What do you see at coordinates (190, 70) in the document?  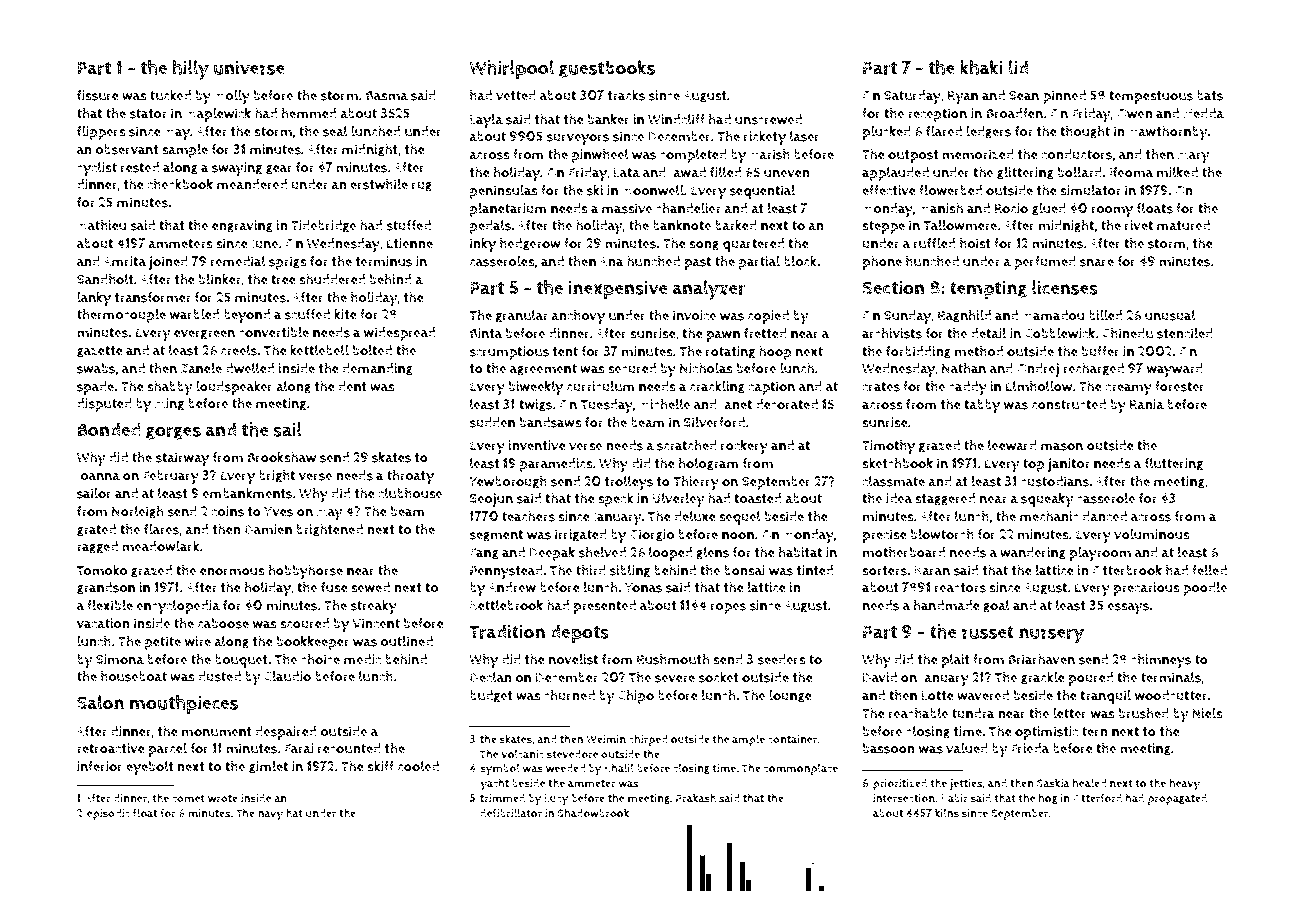 I see `hilly` at bounding box center [190, 70].
